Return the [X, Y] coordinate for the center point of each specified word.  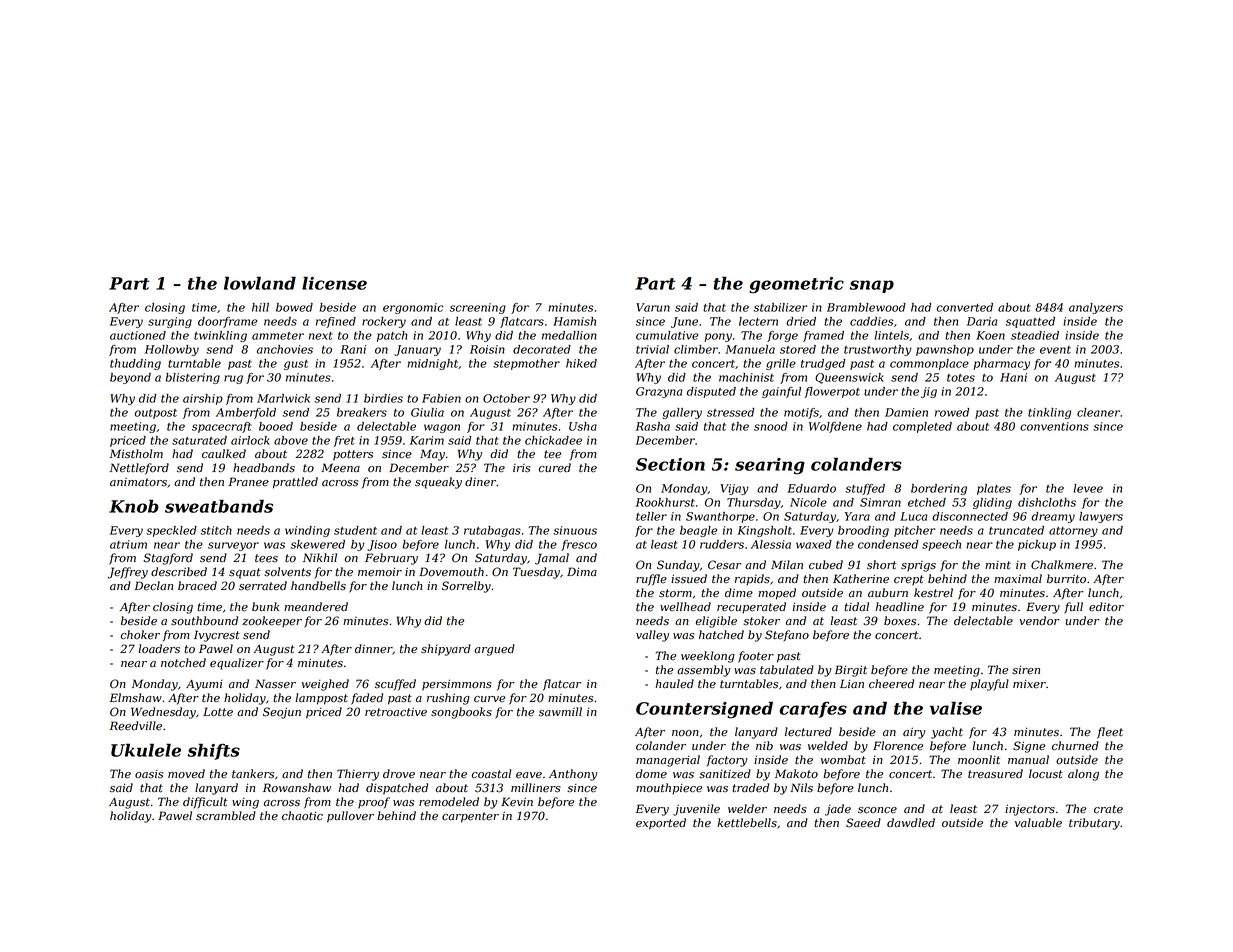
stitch [216, 530]
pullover [350, 817]
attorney [1073, 532]
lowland [260, 283]
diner [480, 482]
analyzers [1096, 308]
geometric [796, 285]
